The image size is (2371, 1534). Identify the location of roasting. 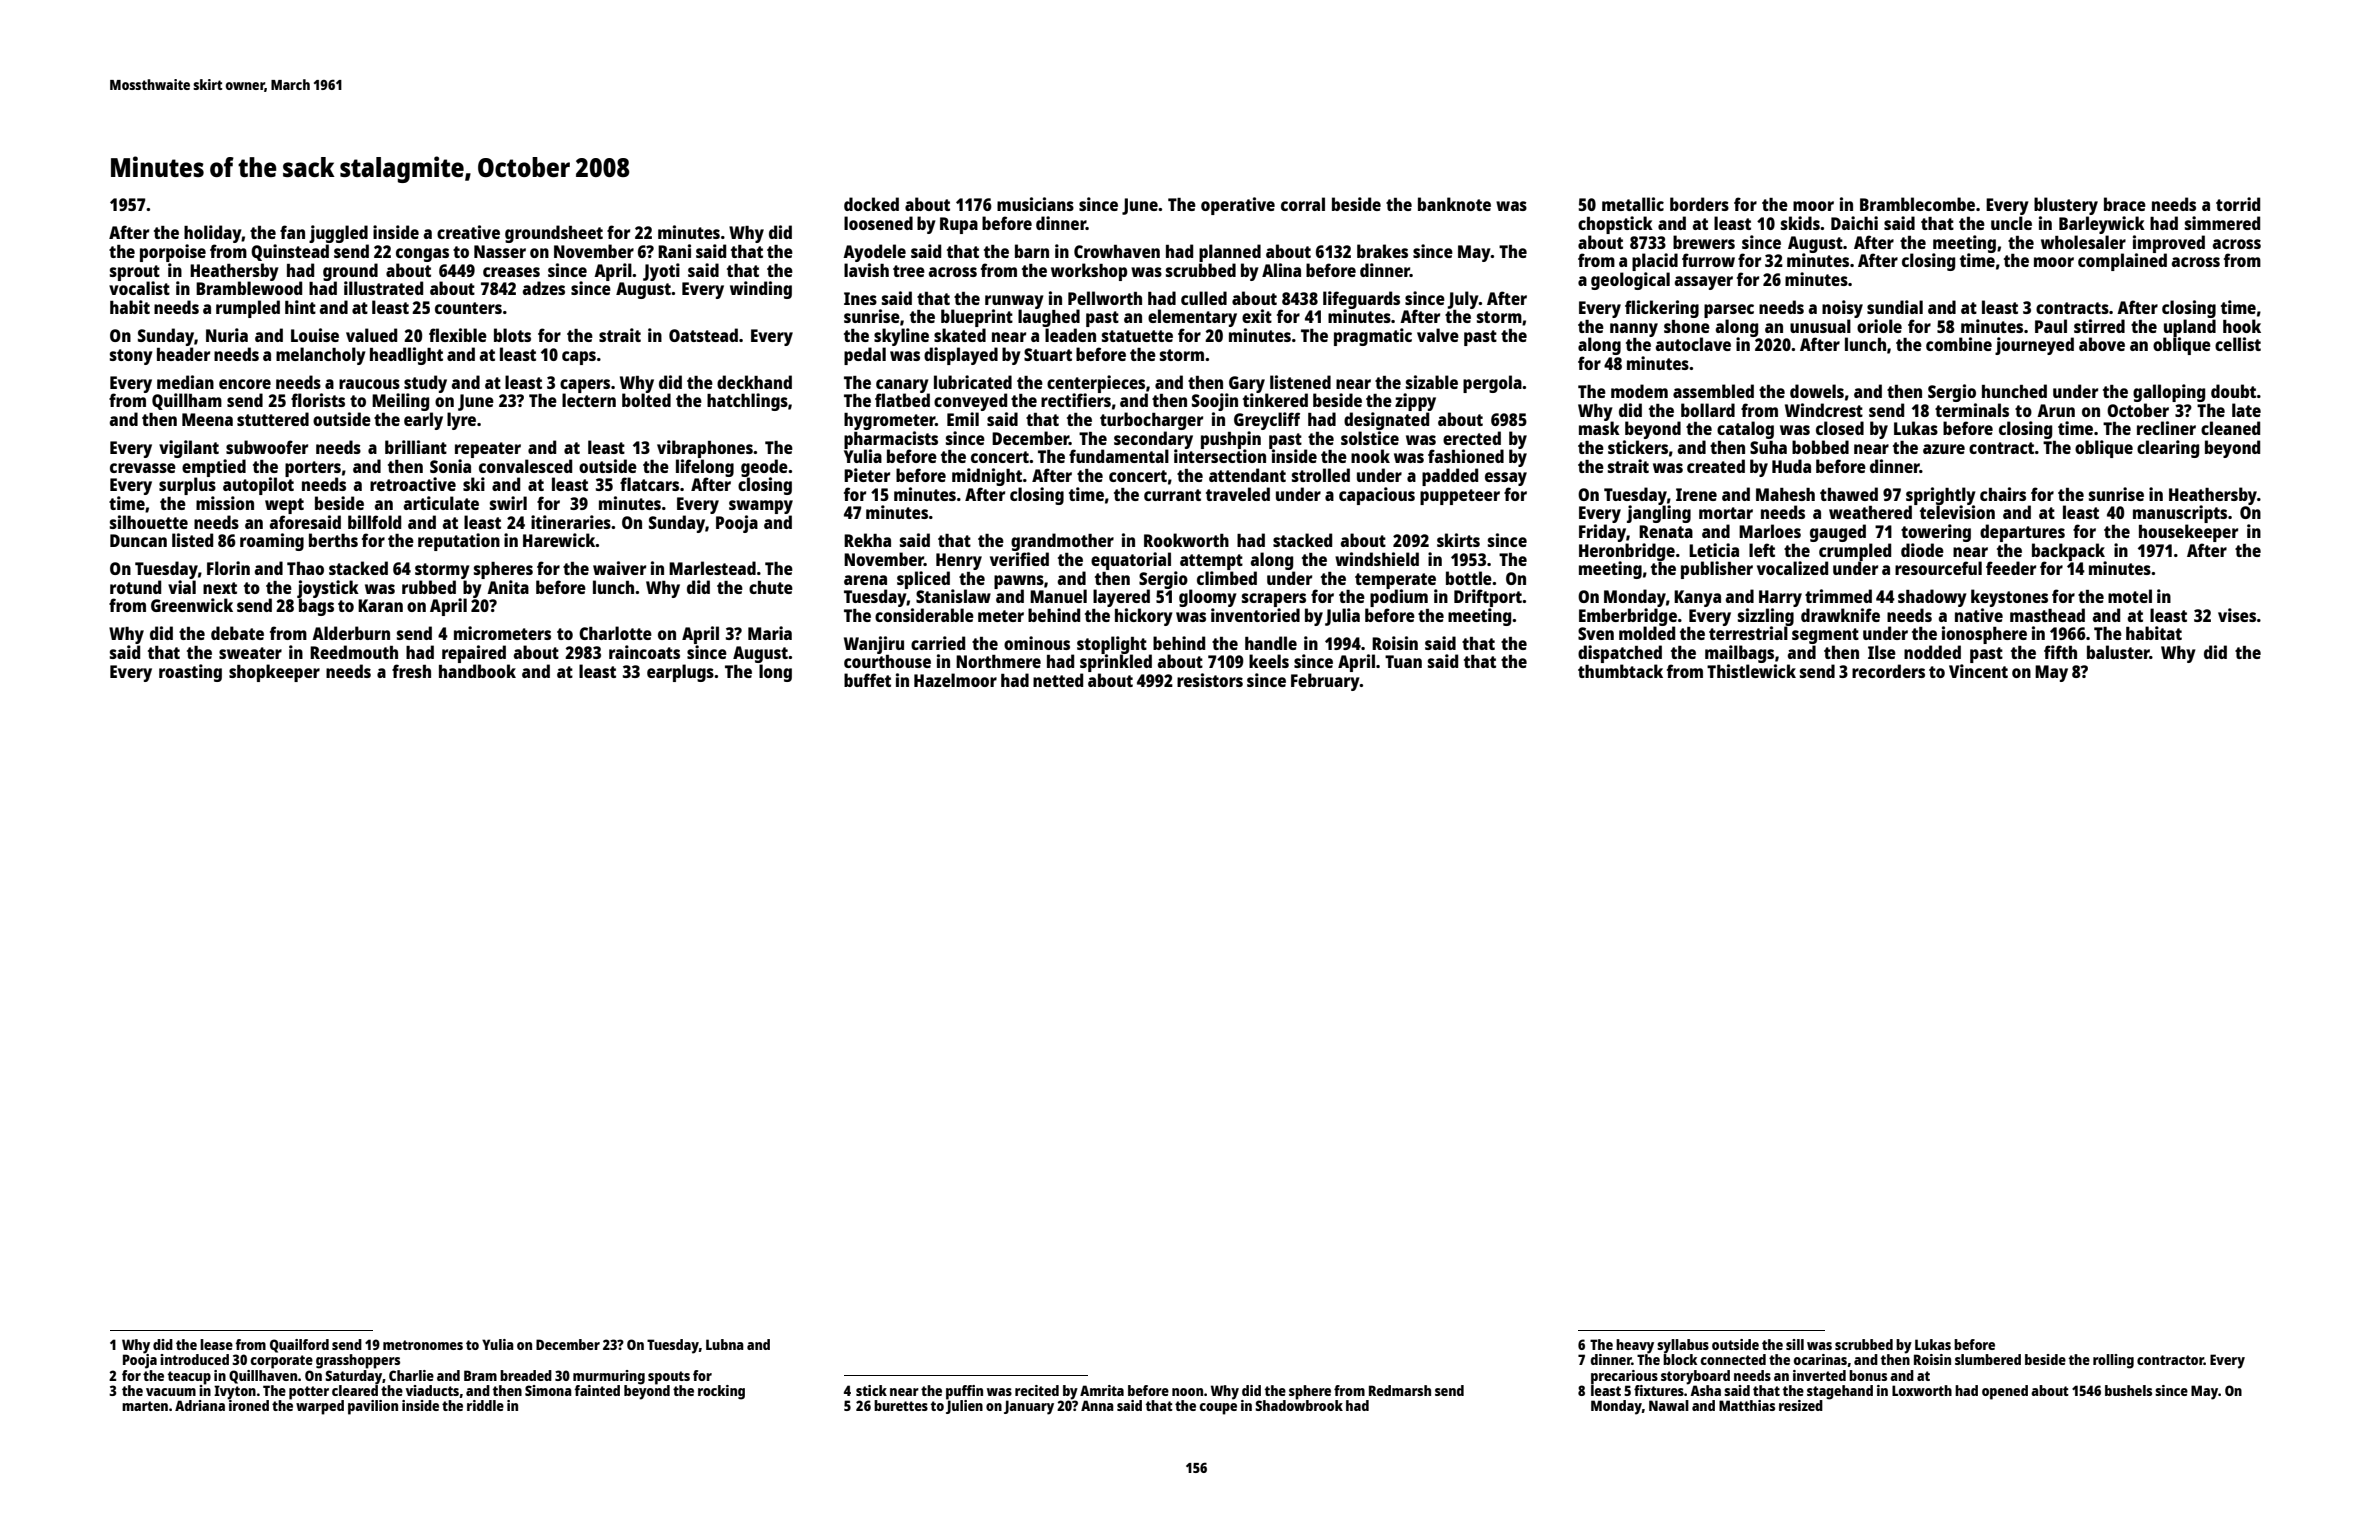
(190, 673).
